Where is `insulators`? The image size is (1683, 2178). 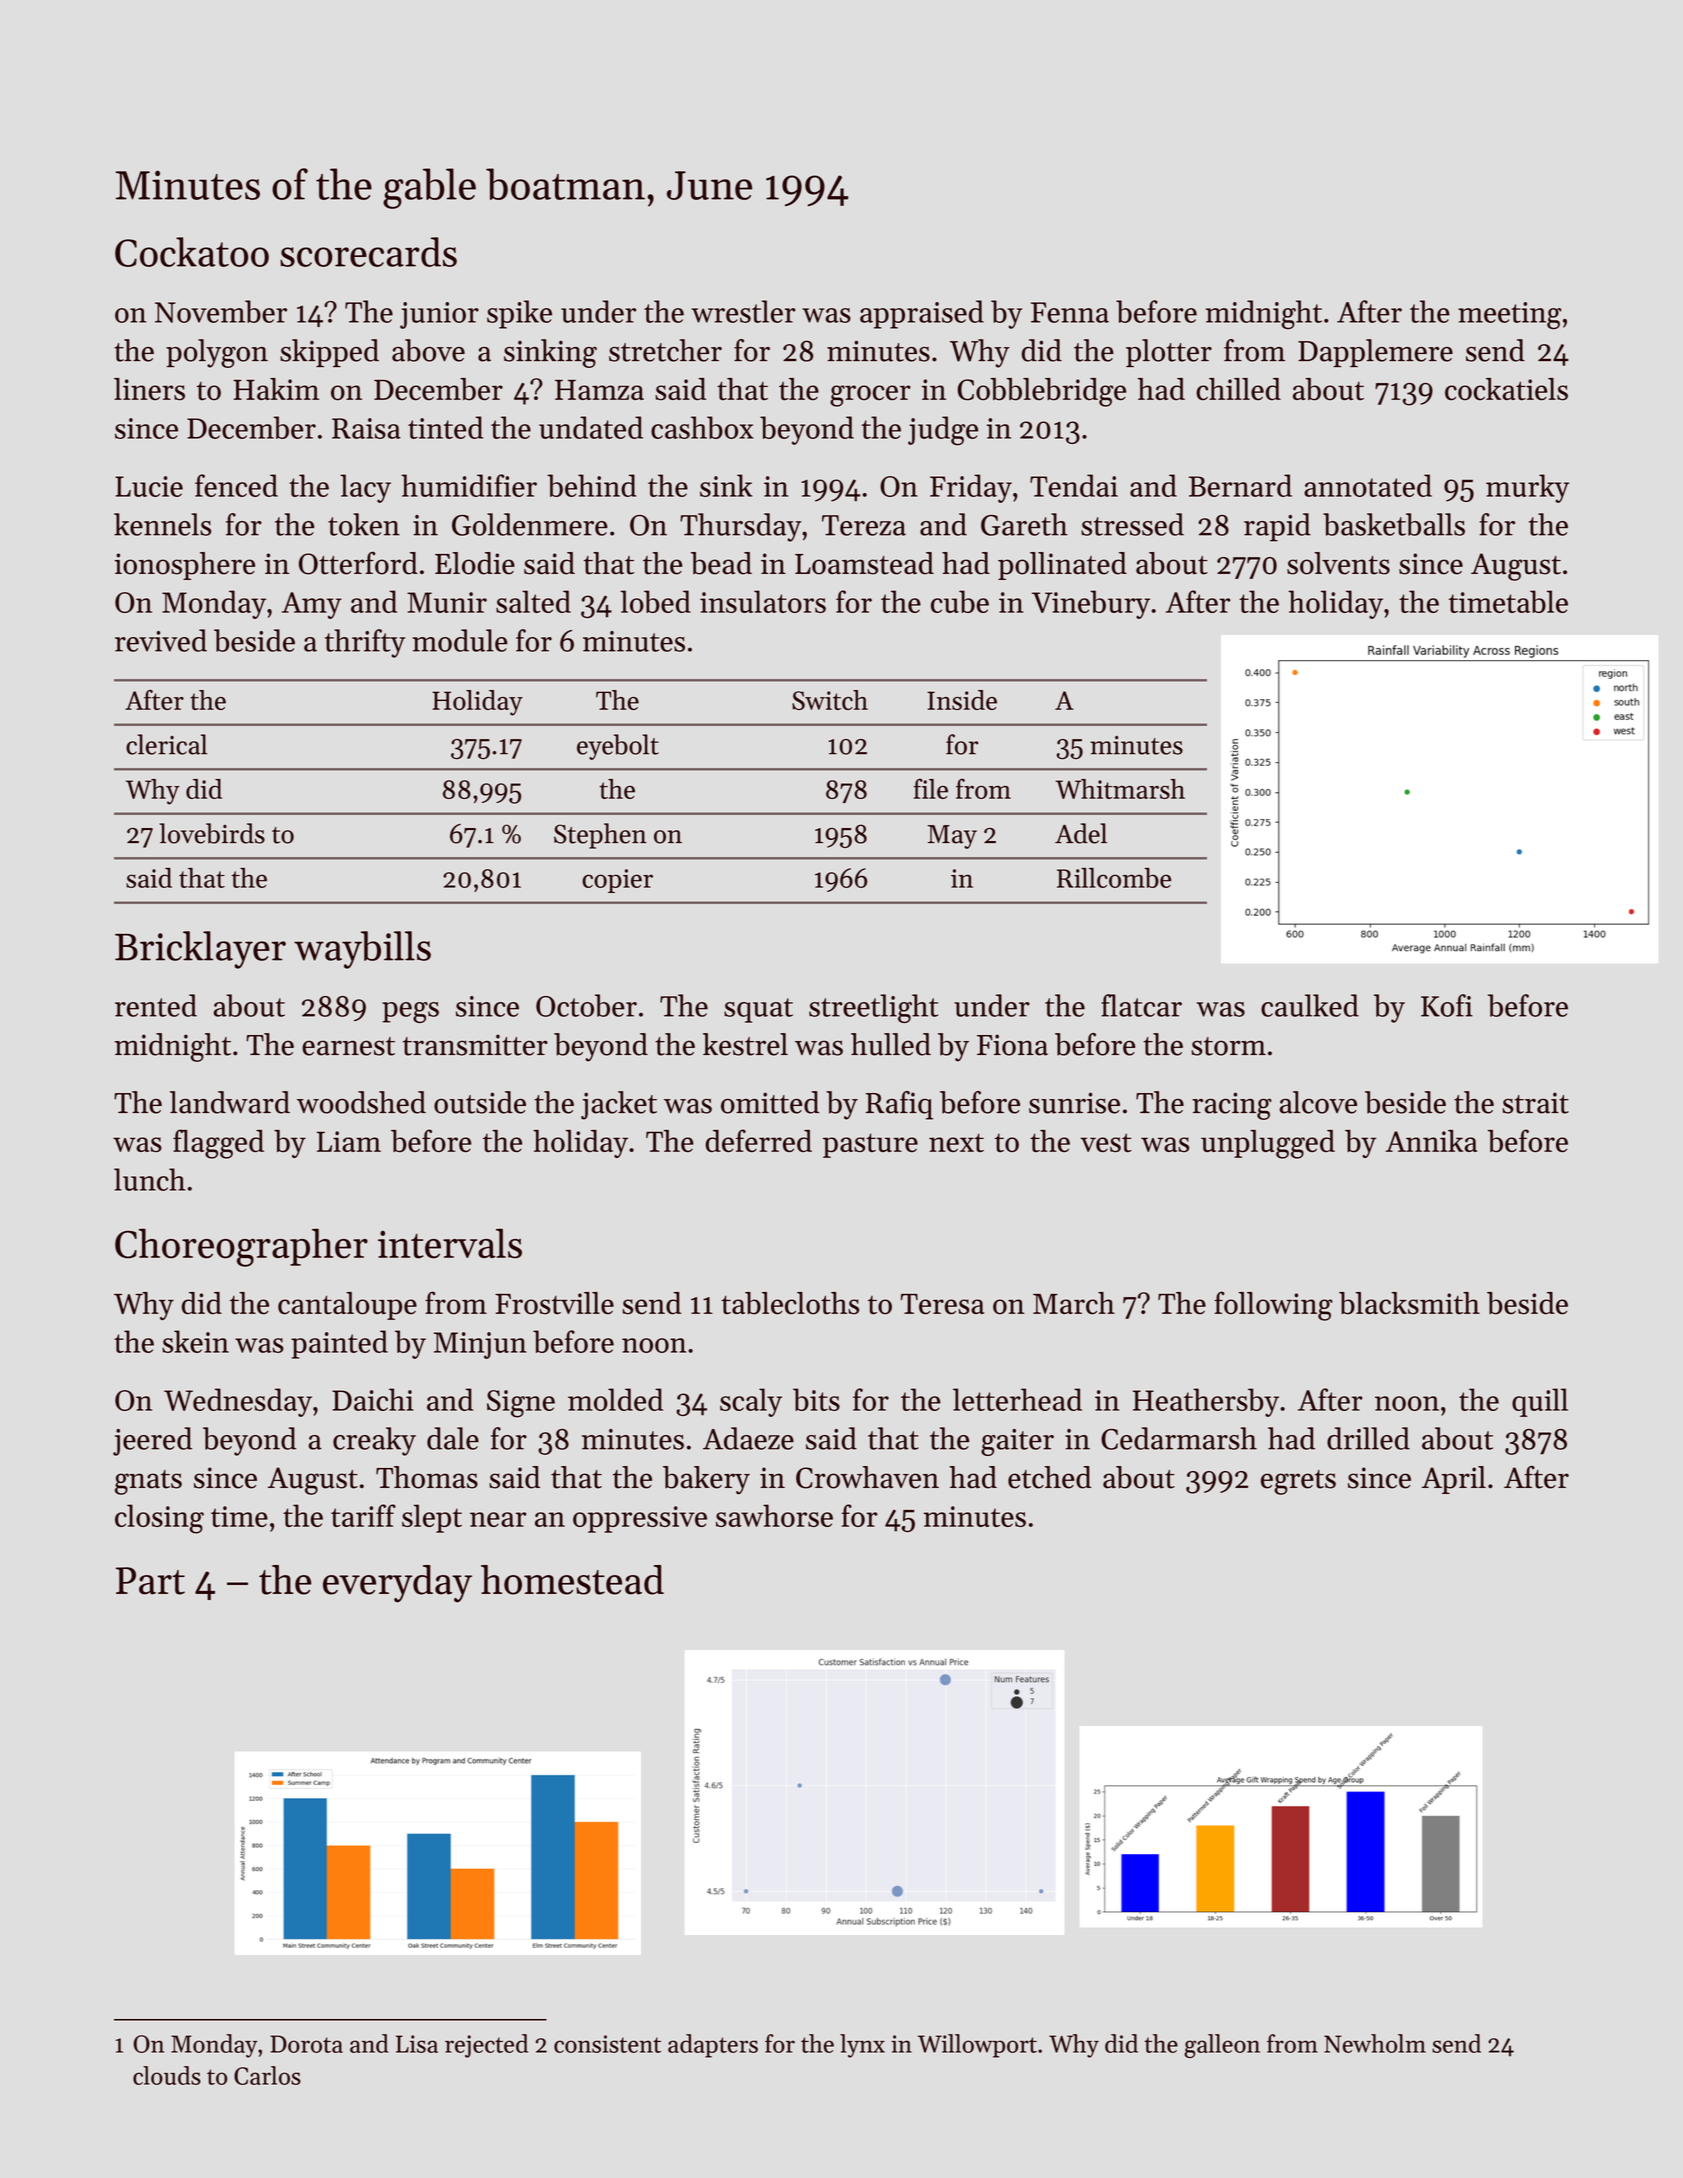
insulators is located at coordinates (763, 601).
